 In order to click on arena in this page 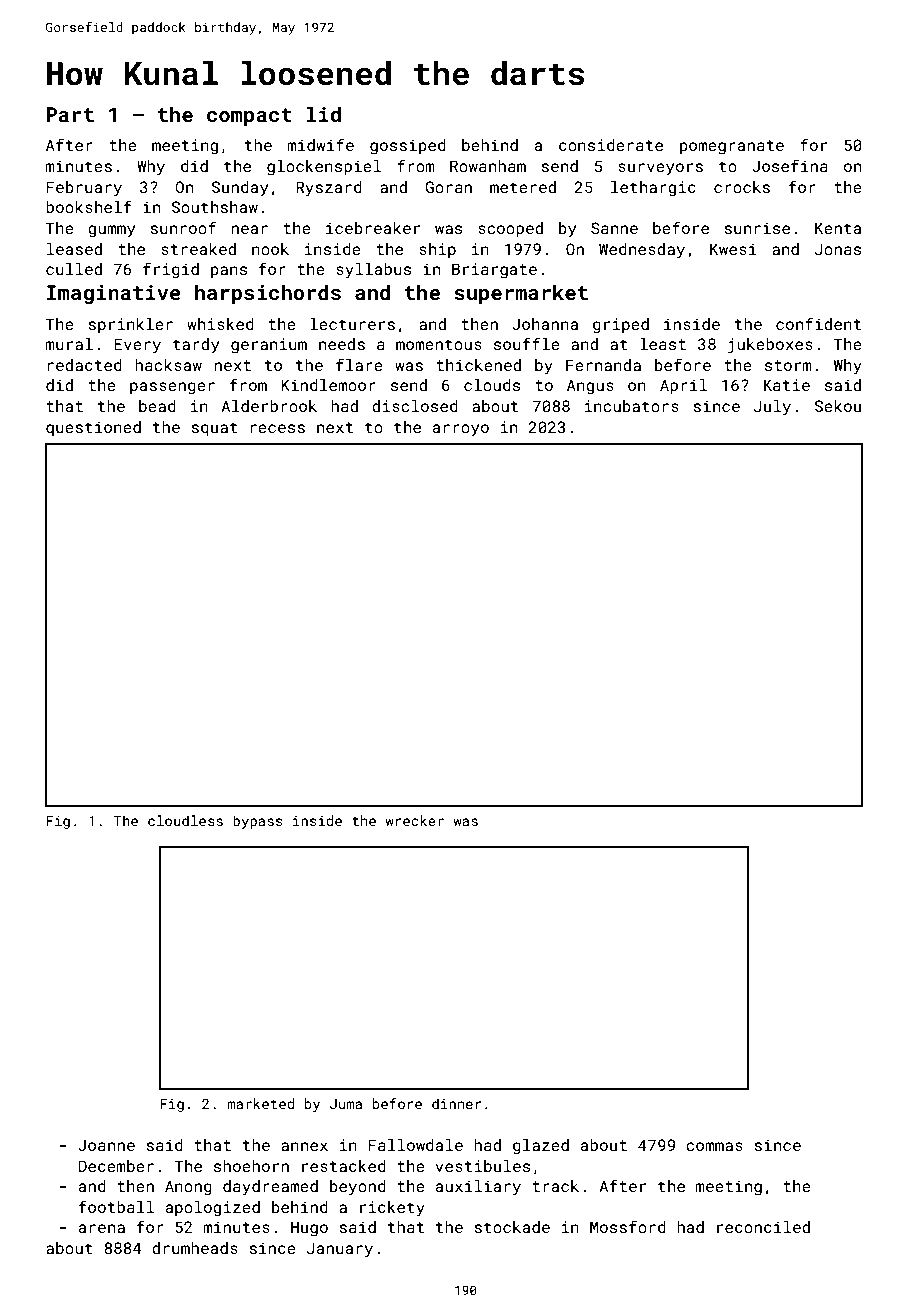, I will do `click(102, 1228)`.
